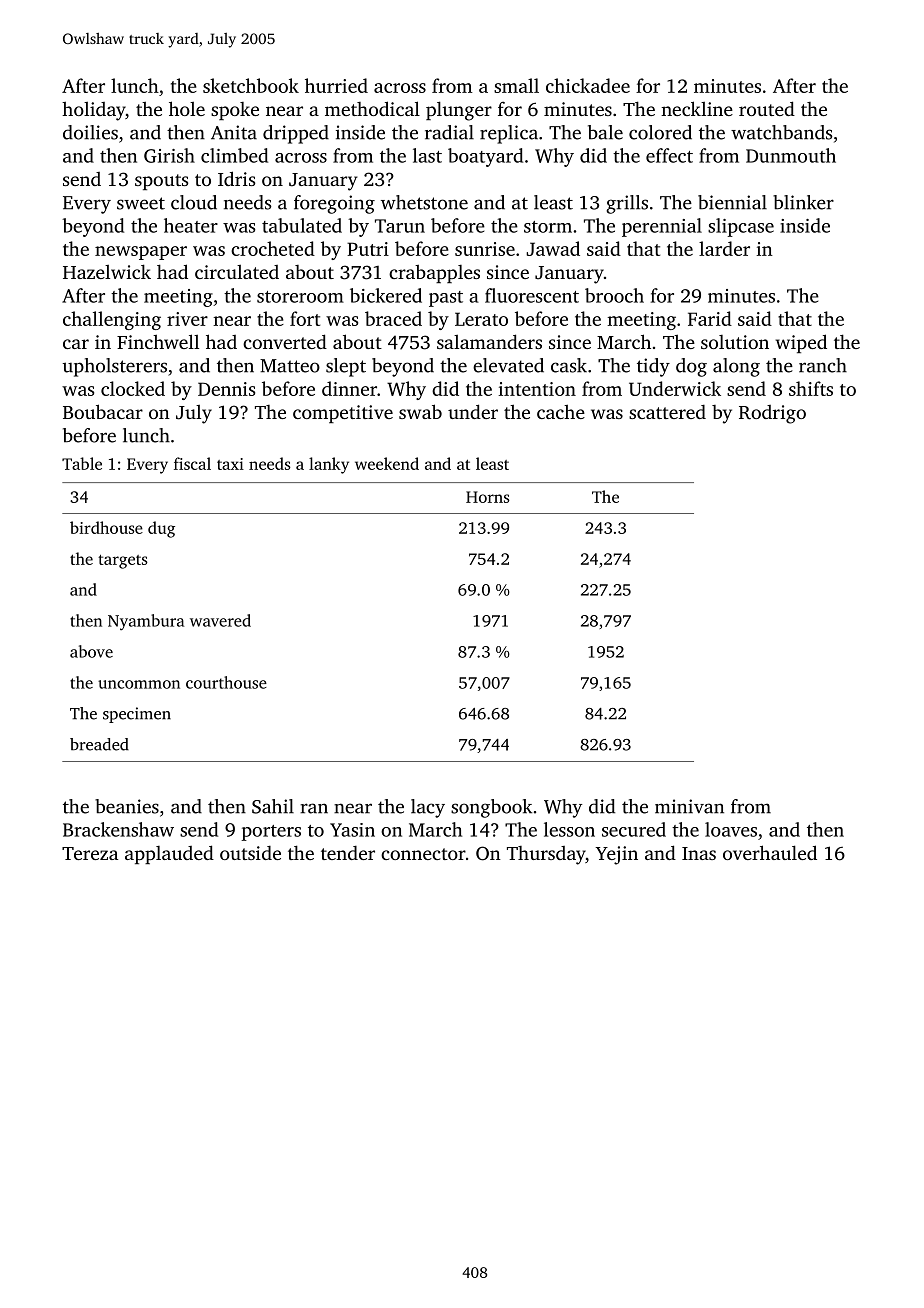  Describe the element at coordinates (782, 132) in the screenshot. I see `watchbands` at that location.
